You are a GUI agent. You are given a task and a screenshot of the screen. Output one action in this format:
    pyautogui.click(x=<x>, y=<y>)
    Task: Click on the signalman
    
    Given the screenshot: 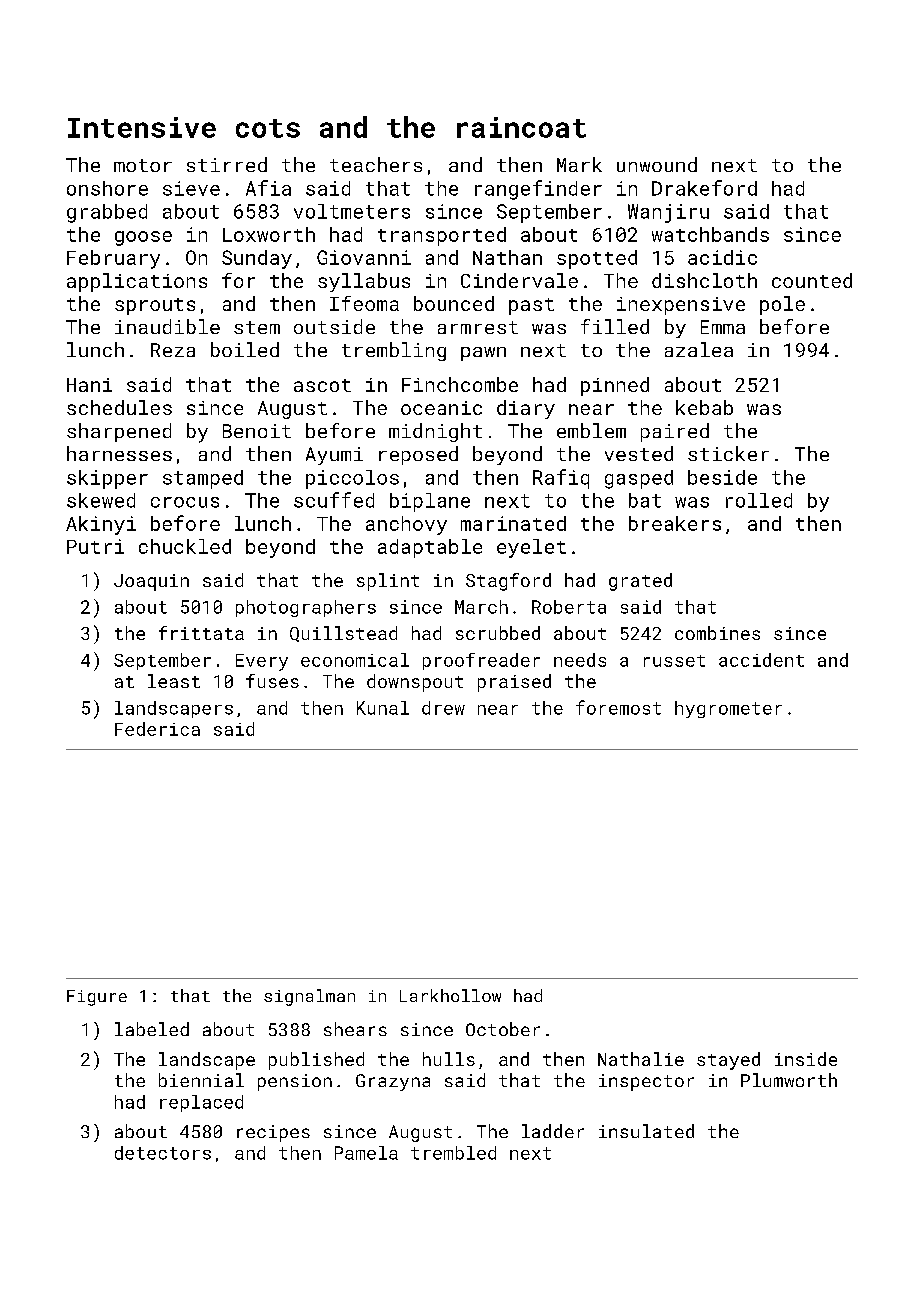 What is the action you would take?
    pyautogui.click(x=309, y=997)
